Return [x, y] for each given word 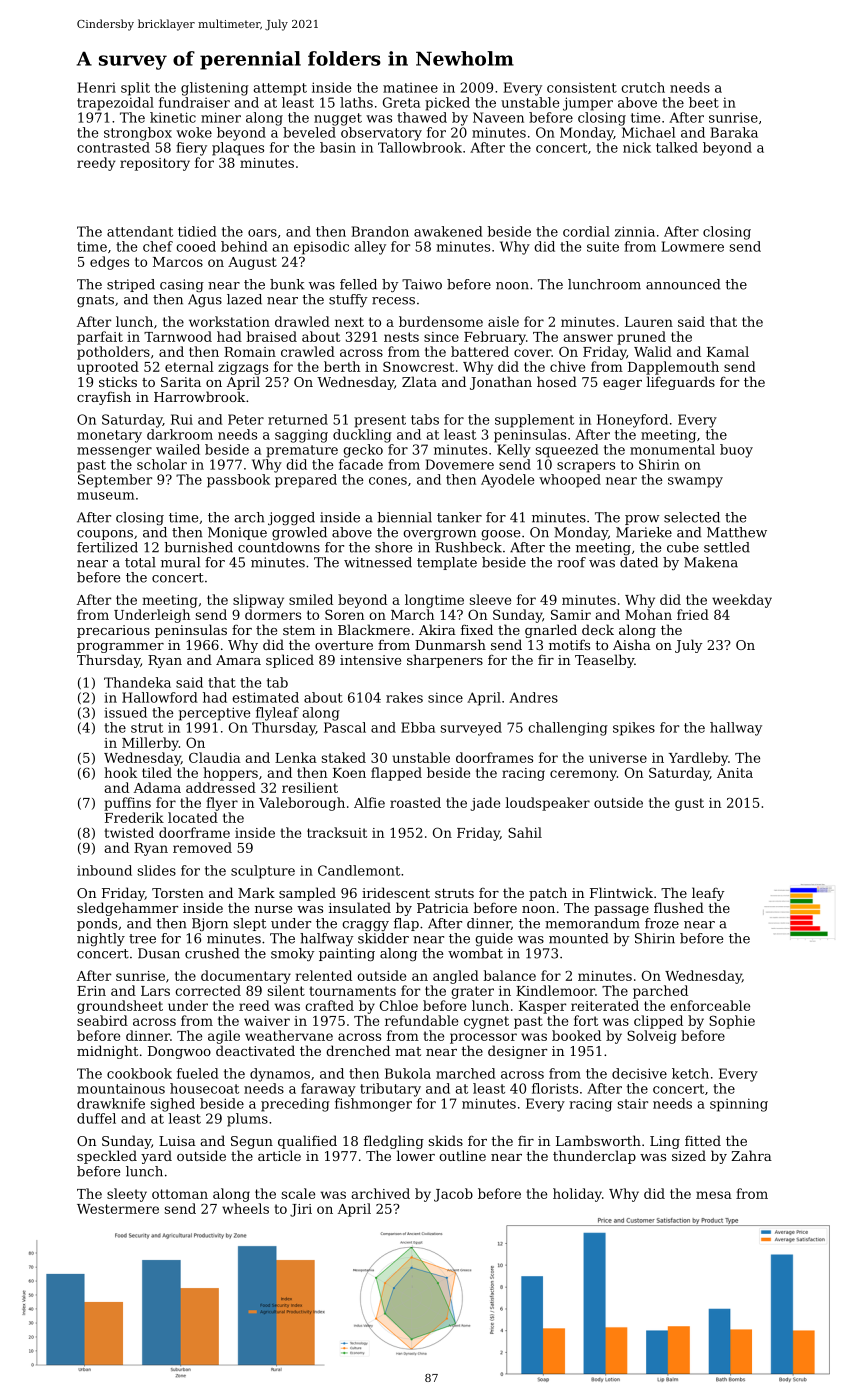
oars [262, 233]
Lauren [649, 322]
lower [415, 1155]
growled [299, 533]
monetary [109, 436]
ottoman [180, 1194]
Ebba [418, 727]
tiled [157, 772]
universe [618, 758]
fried [693, 614]
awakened [448, 231]
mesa [714, 1195]
